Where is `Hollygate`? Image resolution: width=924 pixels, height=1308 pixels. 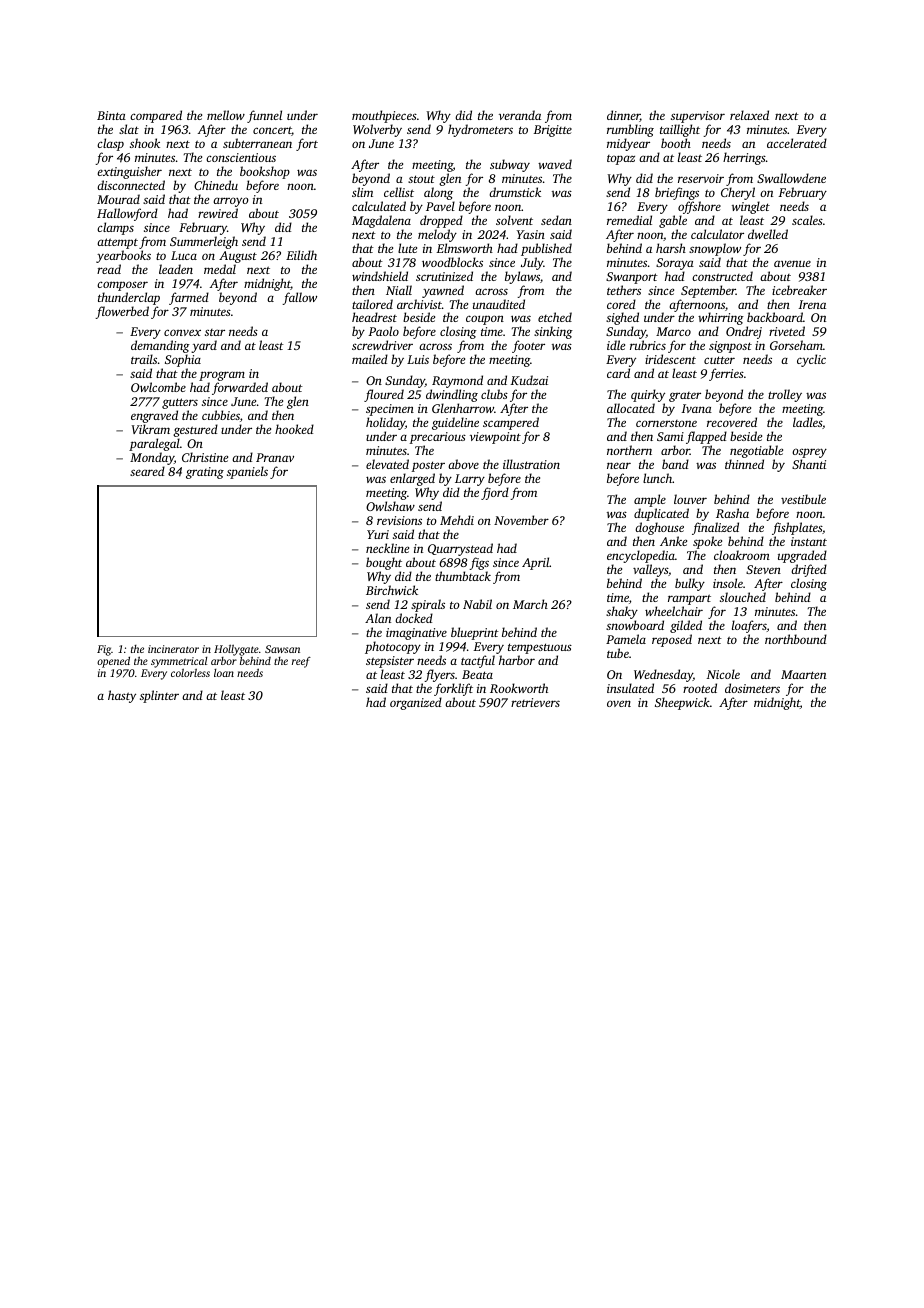 Hollygate is located at coordinates (236, 650).
